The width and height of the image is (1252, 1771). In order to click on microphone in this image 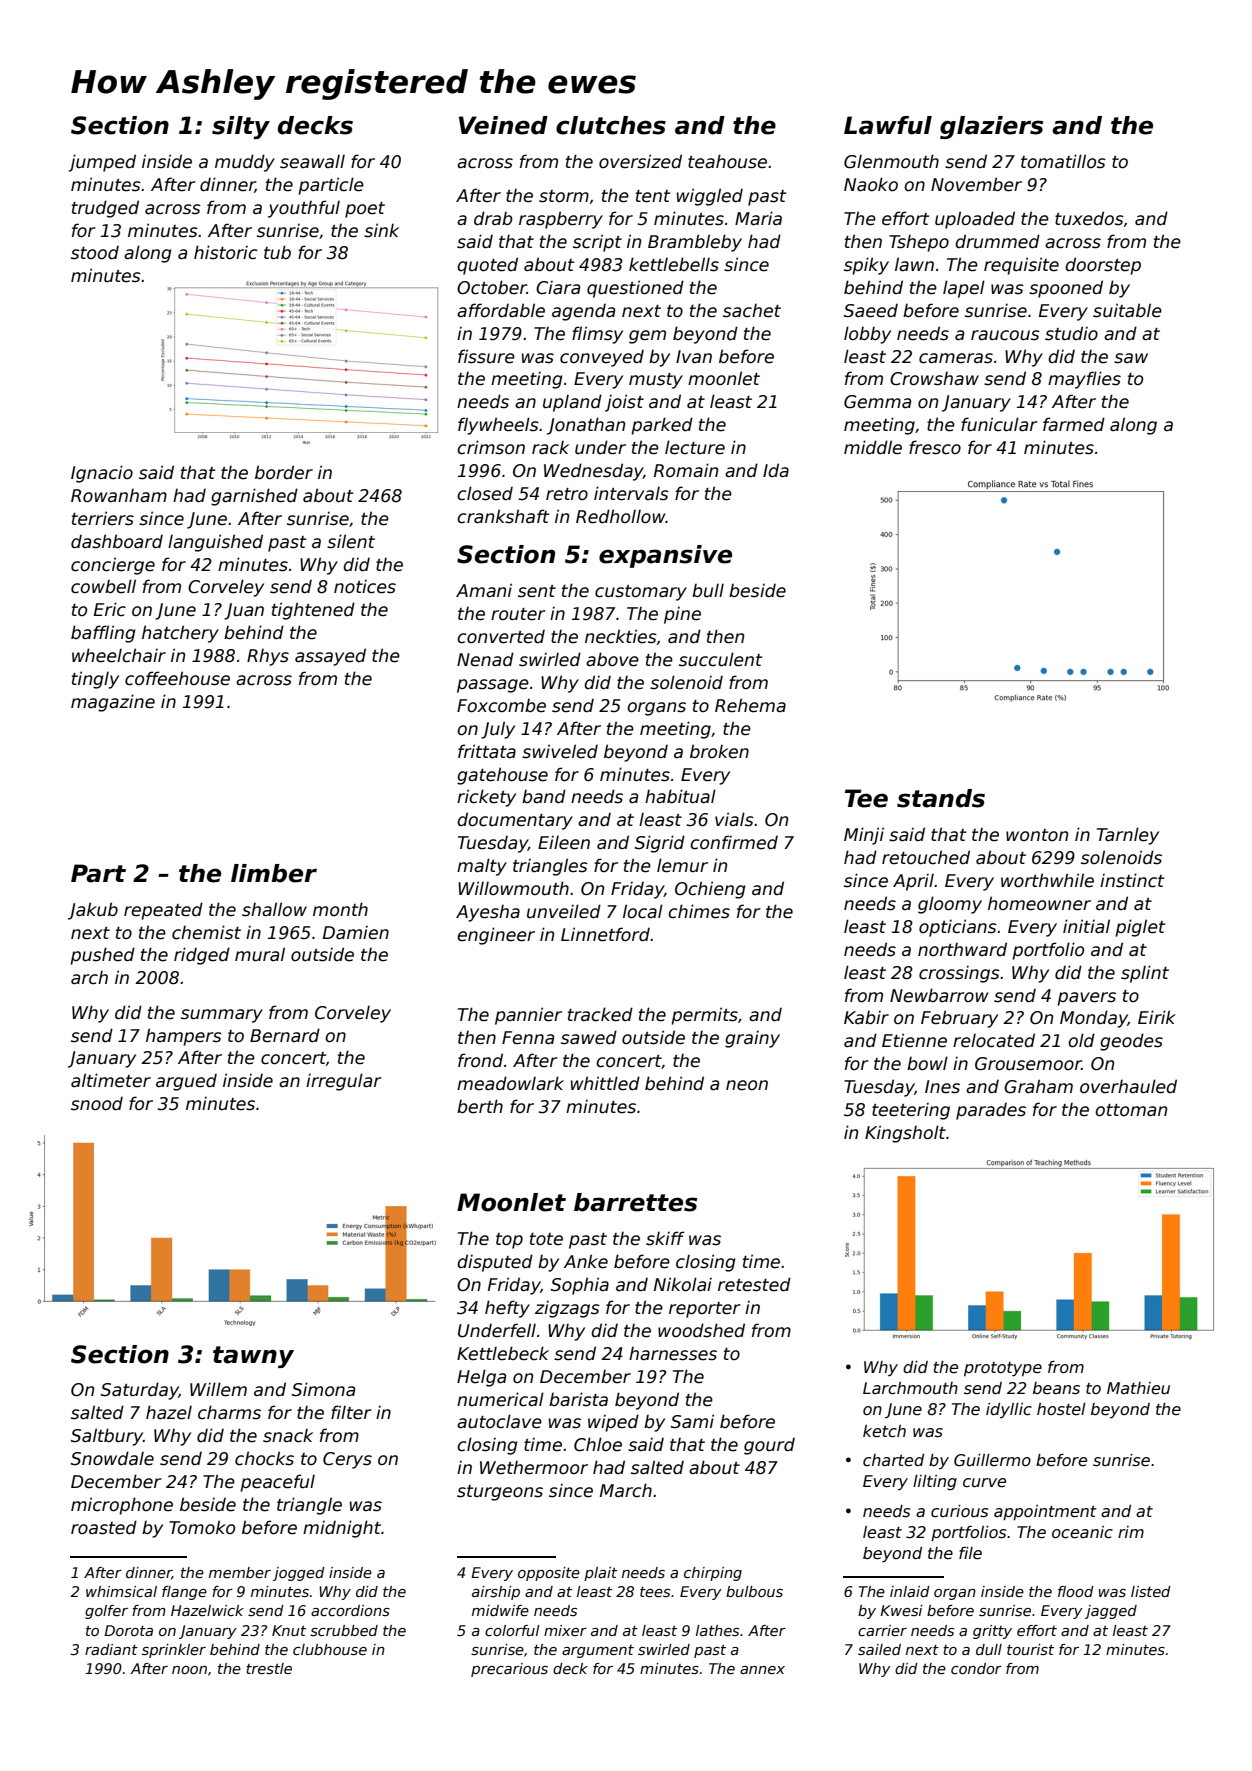, I will do `click(122, 1506)`.
